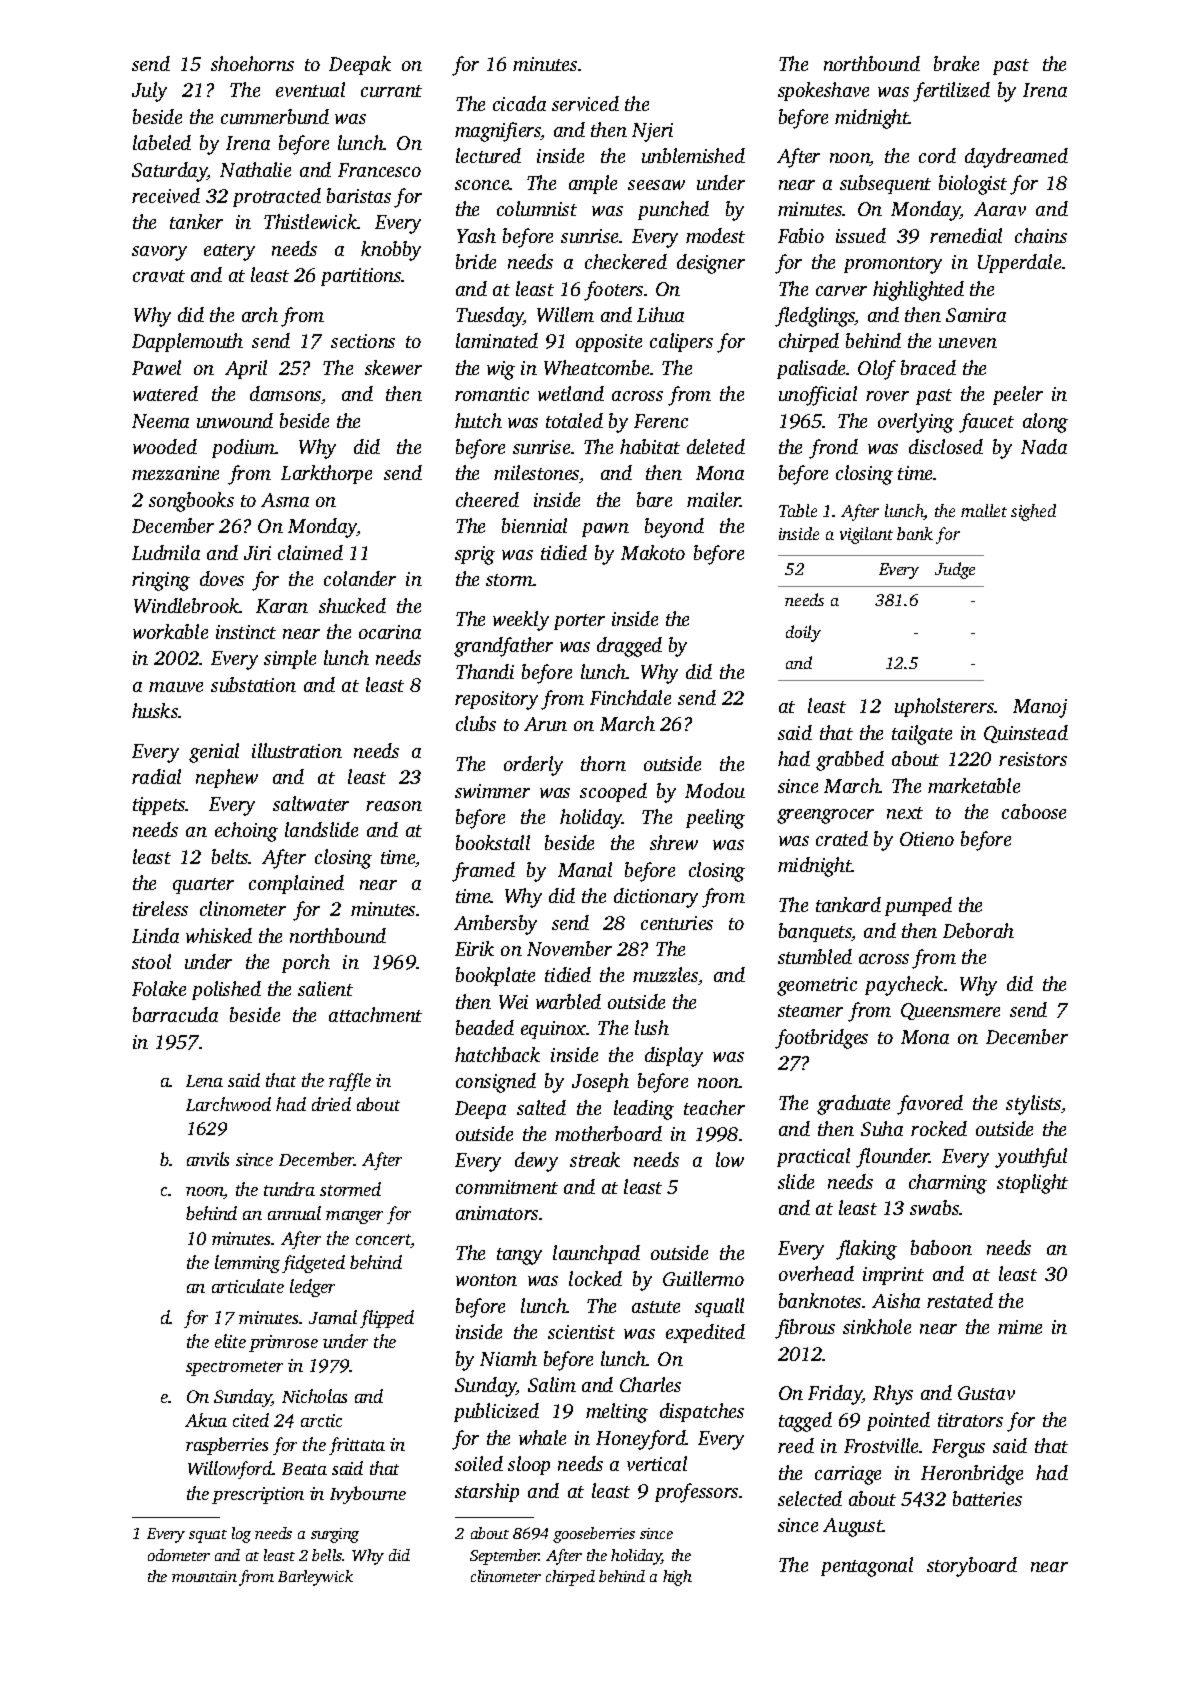 Image resolution: width=1200 pixels, height=1698 pixels. What do you see at coordinates (204, 1576) in the screenshot?
I see `mountain` at bounding box center [204, 1576].
